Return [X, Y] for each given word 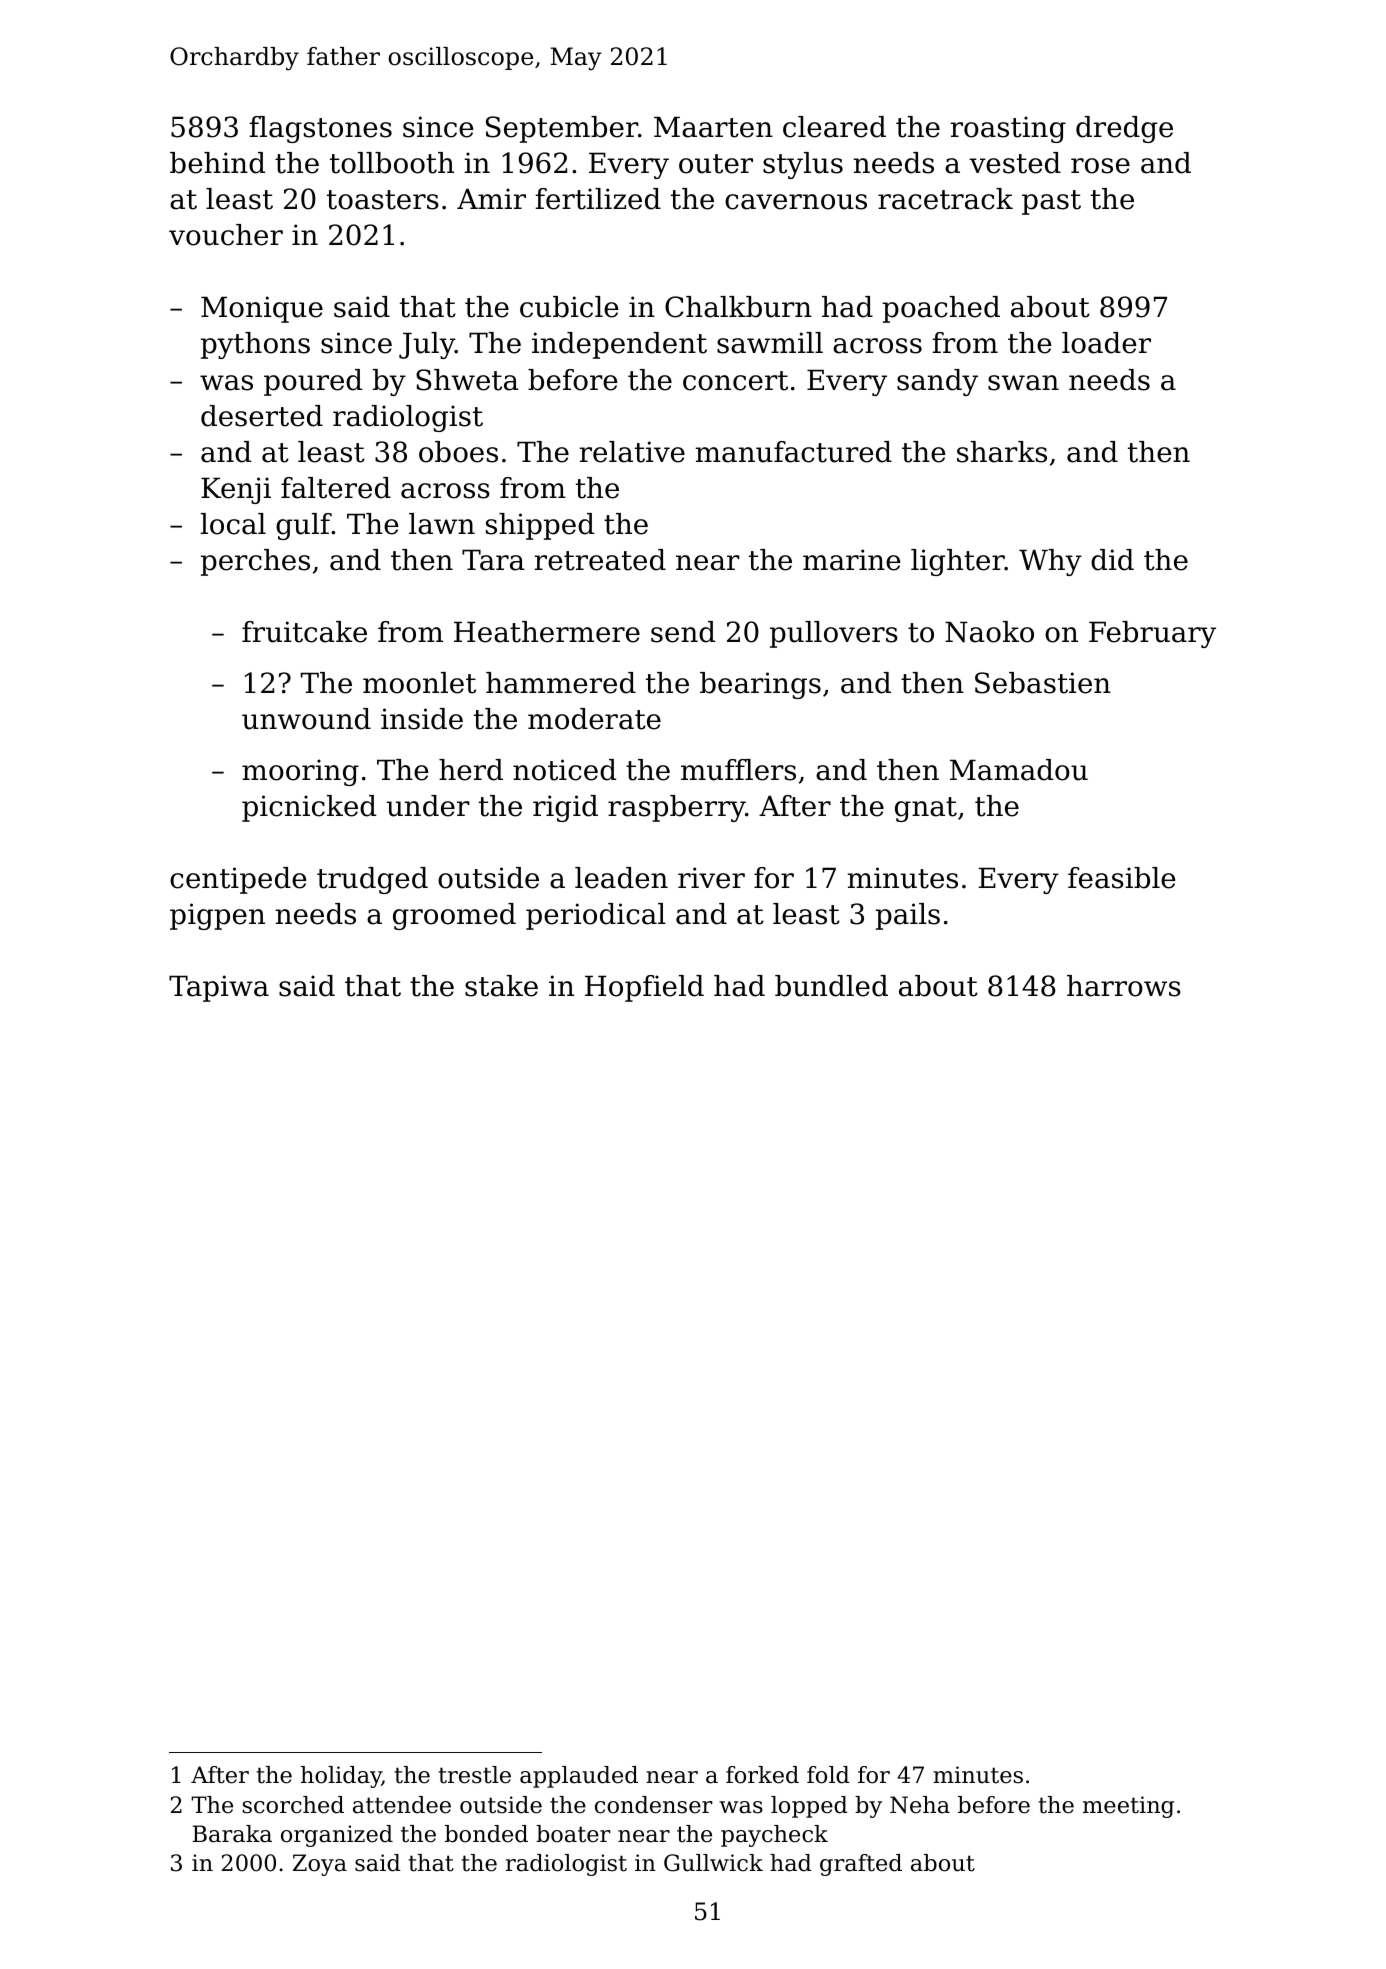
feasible [1122, 878]
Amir [491, 198]
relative [632, 452]
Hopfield [644, 988]
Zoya [320, 1865]
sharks [1002, 452]
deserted [262, 416]
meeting [1128, 1807]
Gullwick [713, 1863]
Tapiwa [219, 988]
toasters [383, 200]
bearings [760, 685]
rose [1100, 166]
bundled [831, 986]
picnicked [309, 808]
